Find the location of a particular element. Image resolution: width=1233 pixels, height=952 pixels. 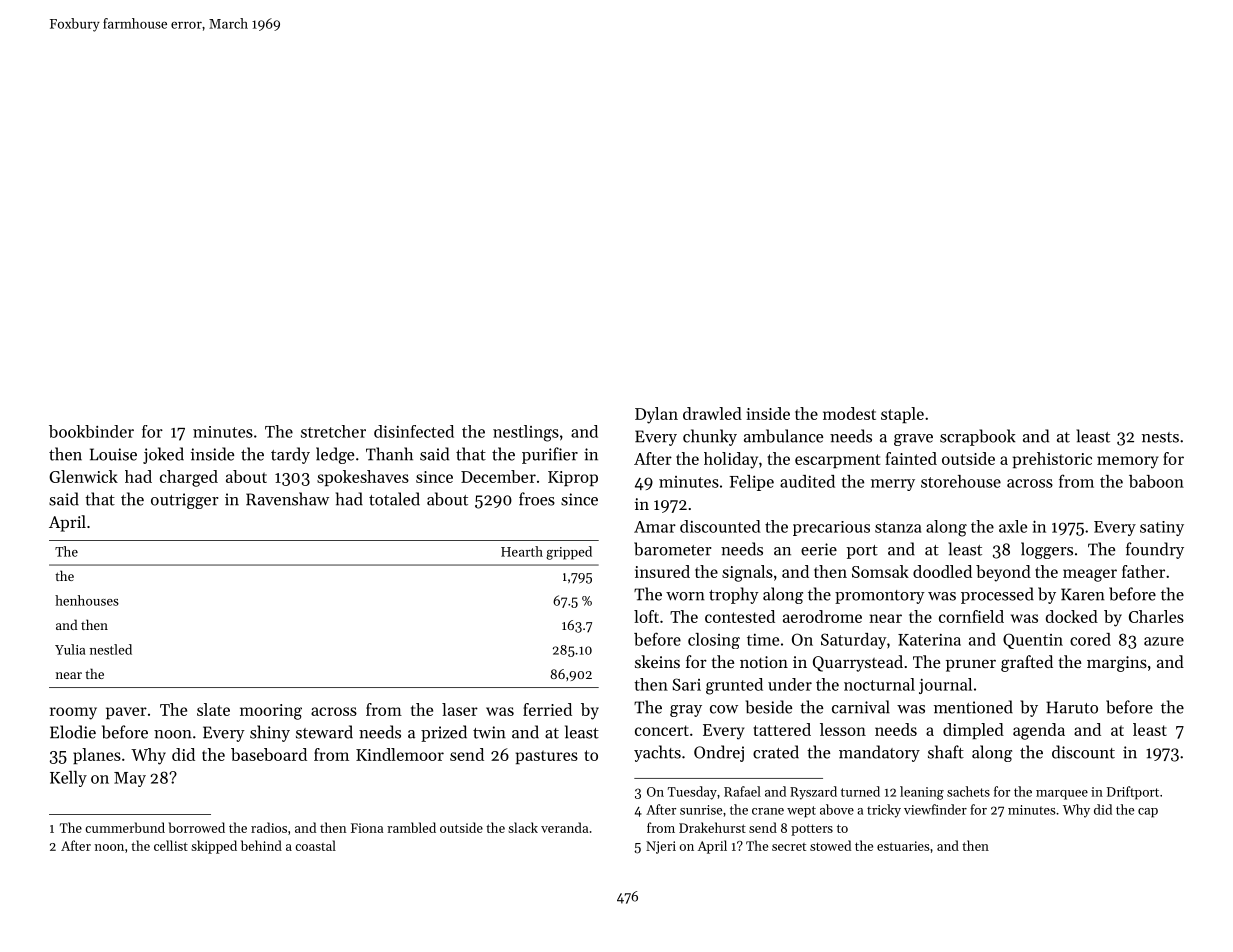

stretcher is located at coordinates (333, 431).
